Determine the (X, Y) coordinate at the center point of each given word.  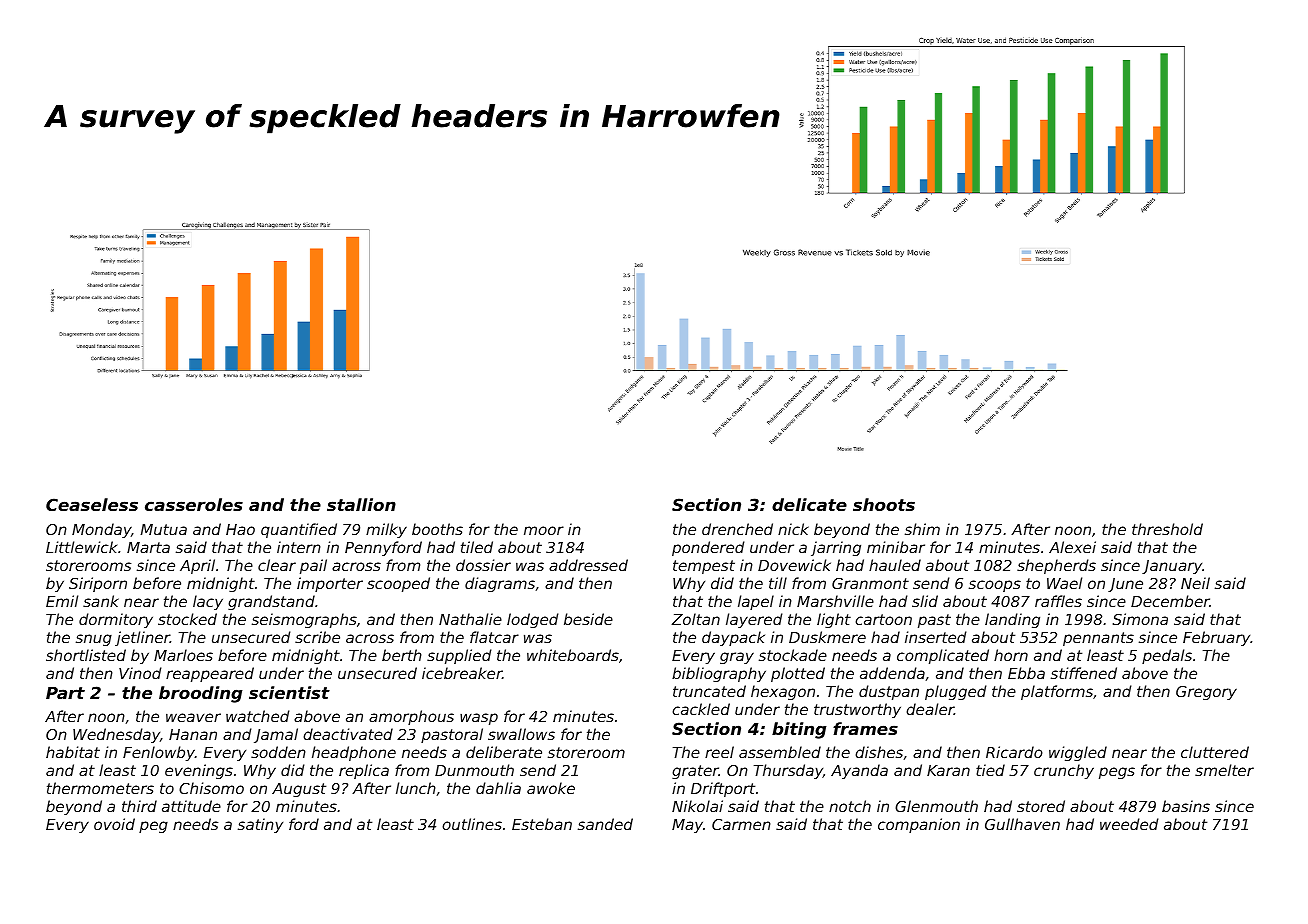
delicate (809, 504)
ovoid (114, 824)
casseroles (194, 504)
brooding (201, 694)
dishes (879, 752)
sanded (605, 824)
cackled (701, 709)
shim (922, 529)
